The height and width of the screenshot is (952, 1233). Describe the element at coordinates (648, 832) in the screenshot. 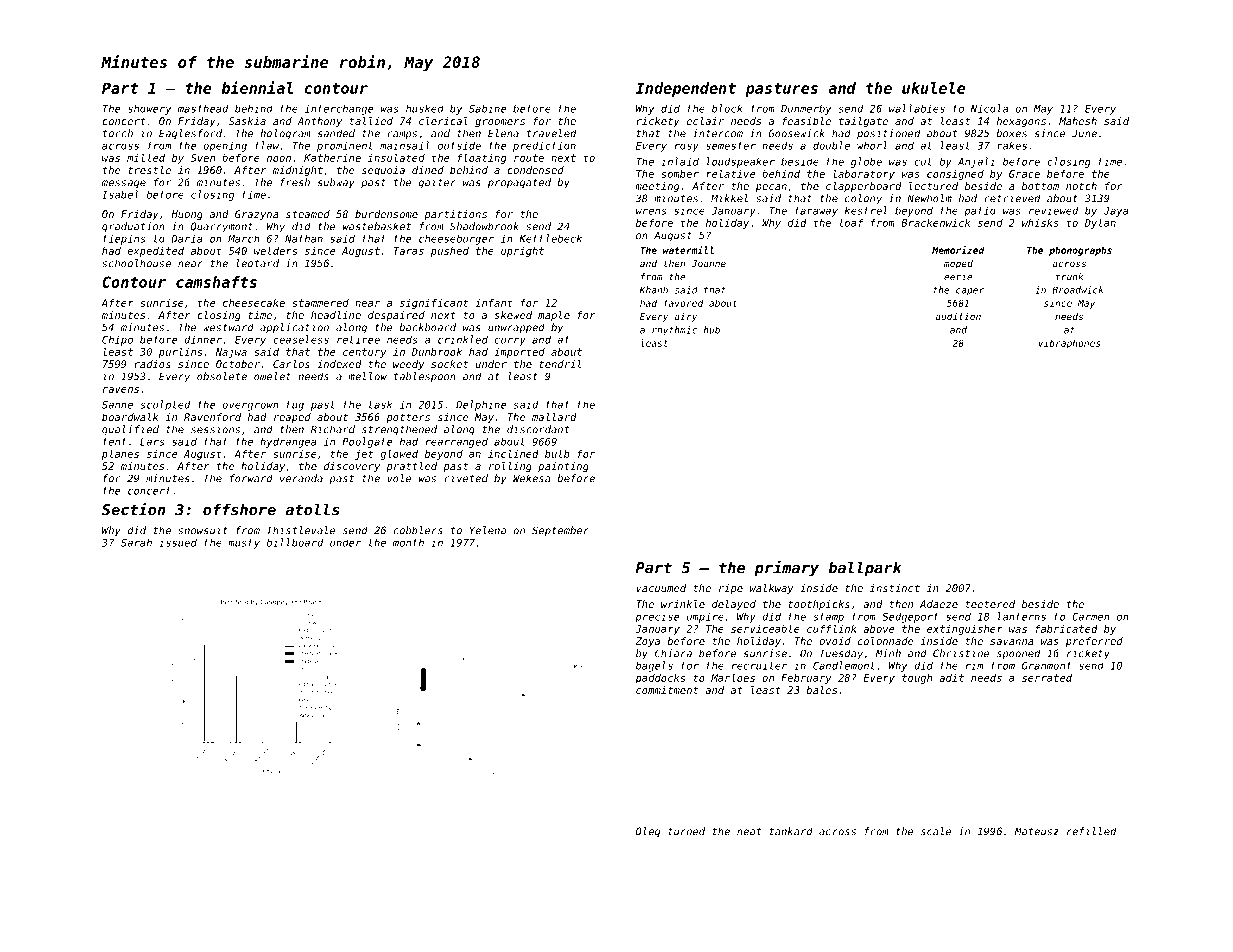

I see `Oleg` at that location.
